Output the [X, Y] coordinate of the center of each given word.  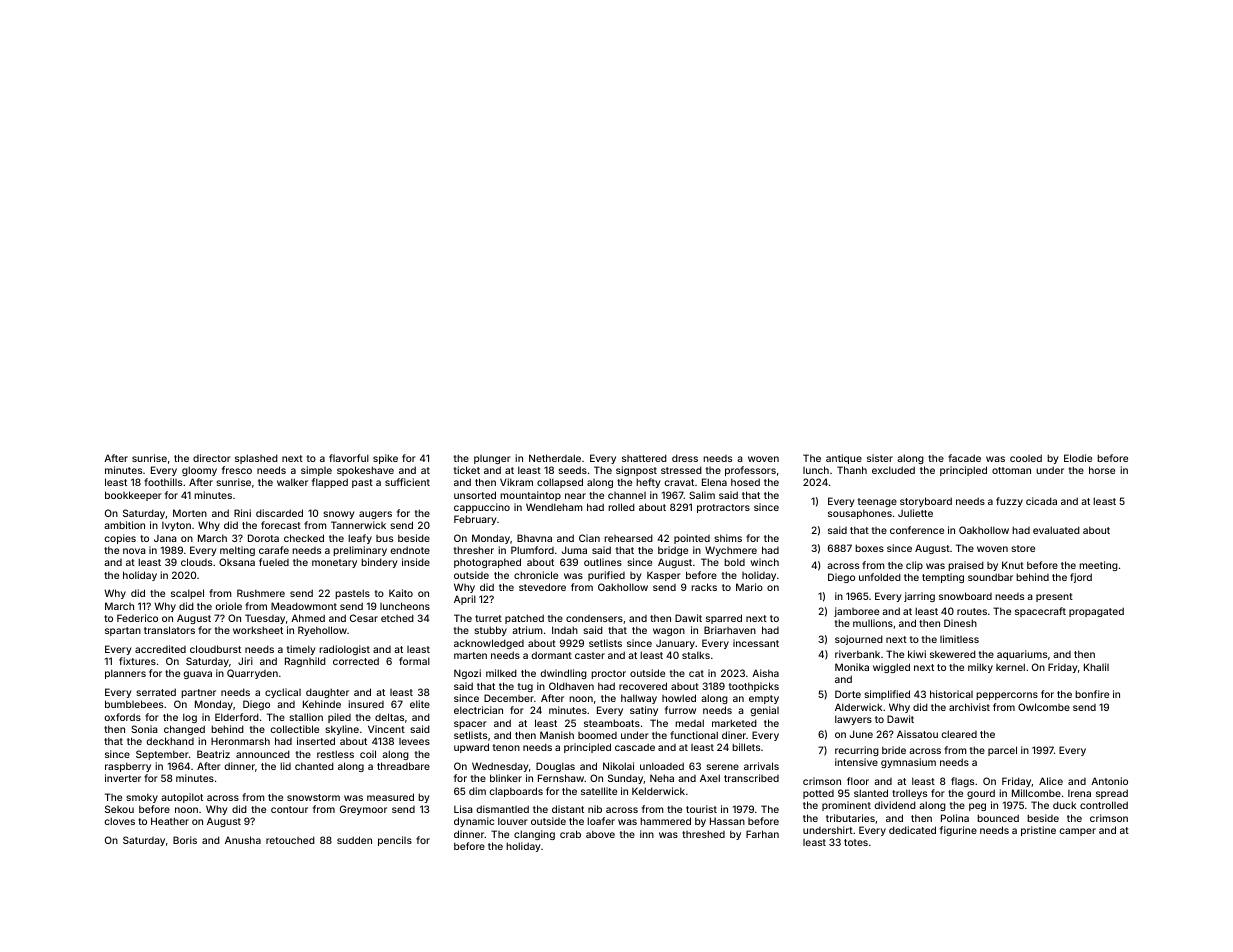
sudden [354, 840]
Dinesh [960, 623]
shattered [644, 458]
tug [525, 687]
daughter [327, 693]
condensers [594, 618]
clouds [196, 562]
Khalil [1096, 667]
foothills [163, 482]
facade [964, 458]
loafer [601, 821]
